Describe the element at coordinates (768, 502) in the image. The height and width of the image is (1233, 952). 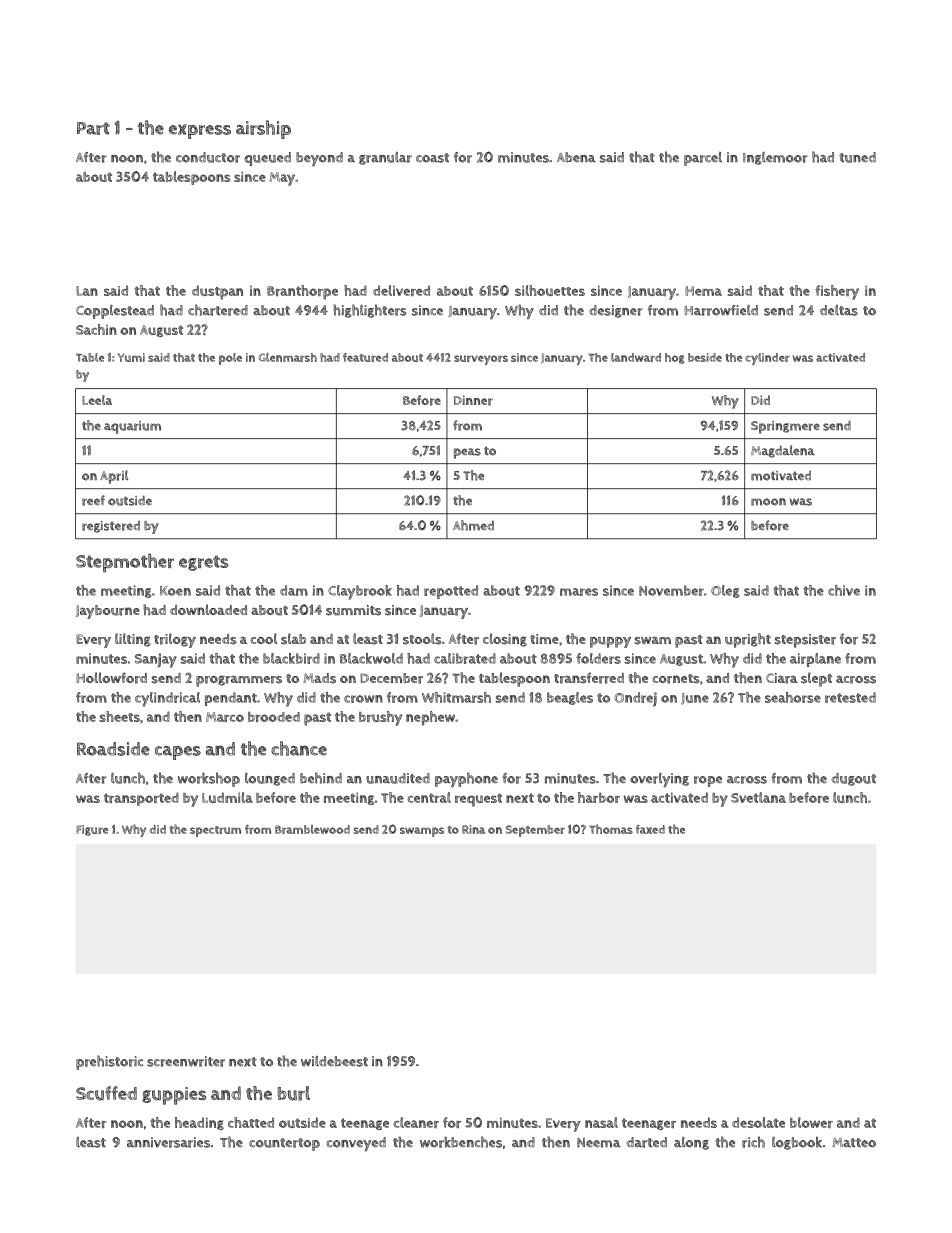
I see `moon` at that location.
